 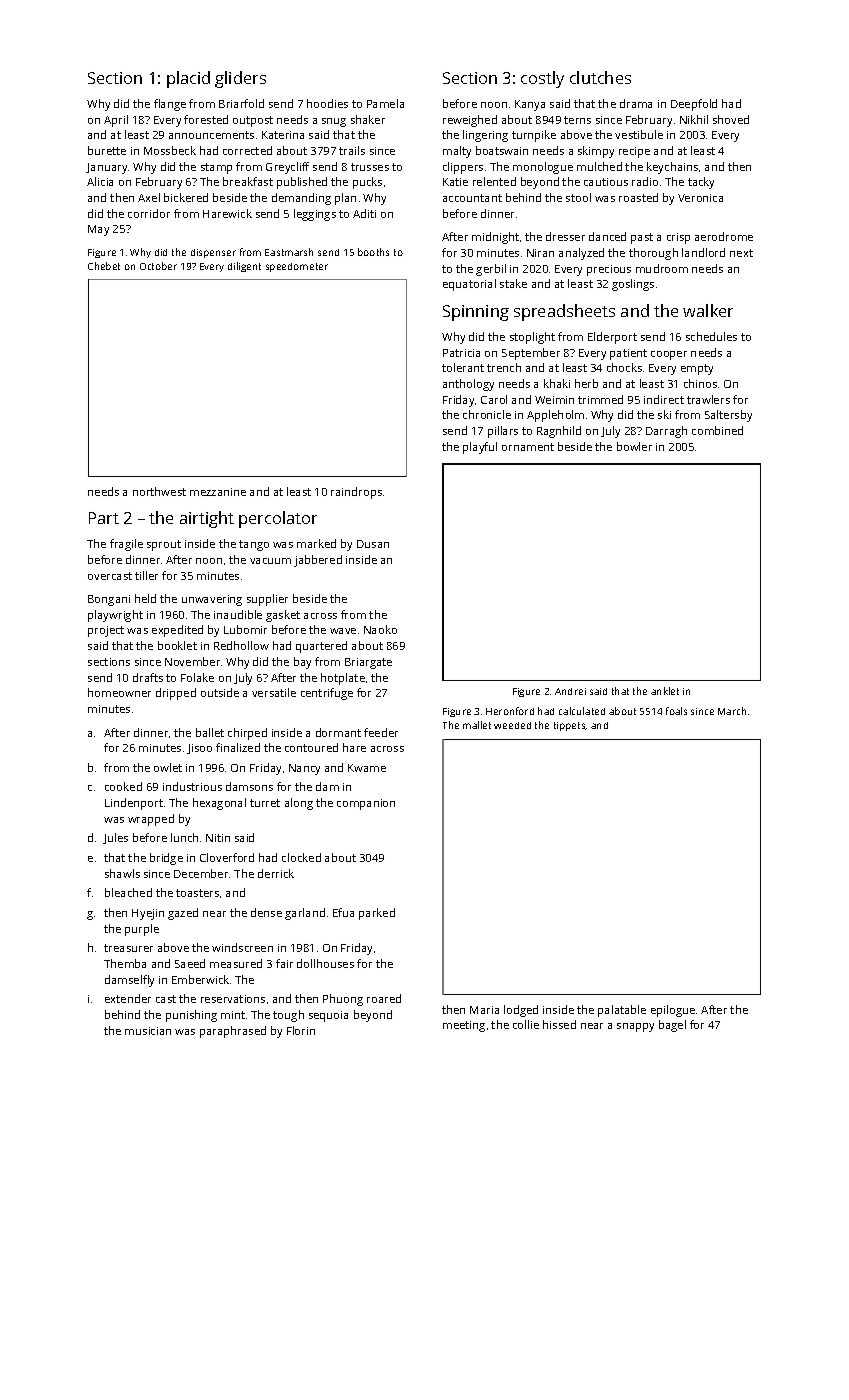 What do you see at coordinates (188, 79) in the image?
I see `placid` at bounding box center [188, 79].
